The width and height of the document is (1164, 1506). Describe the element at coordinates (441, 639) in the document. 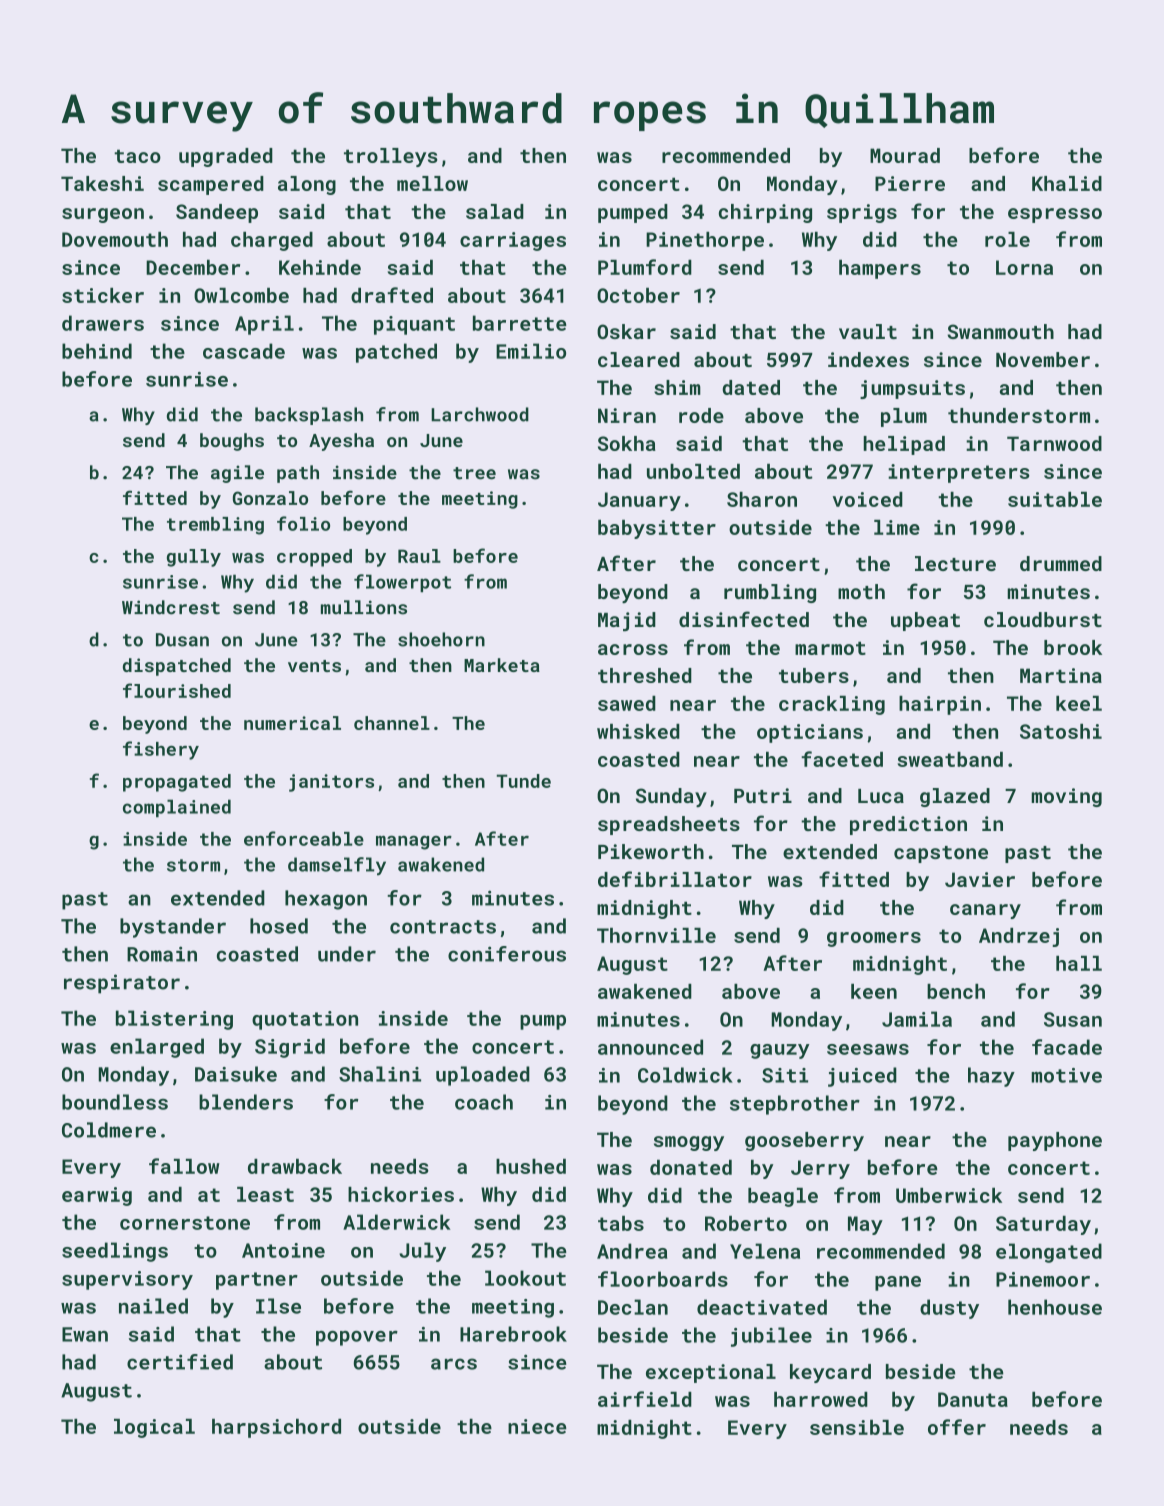

I see `shoehorn` at that location.
